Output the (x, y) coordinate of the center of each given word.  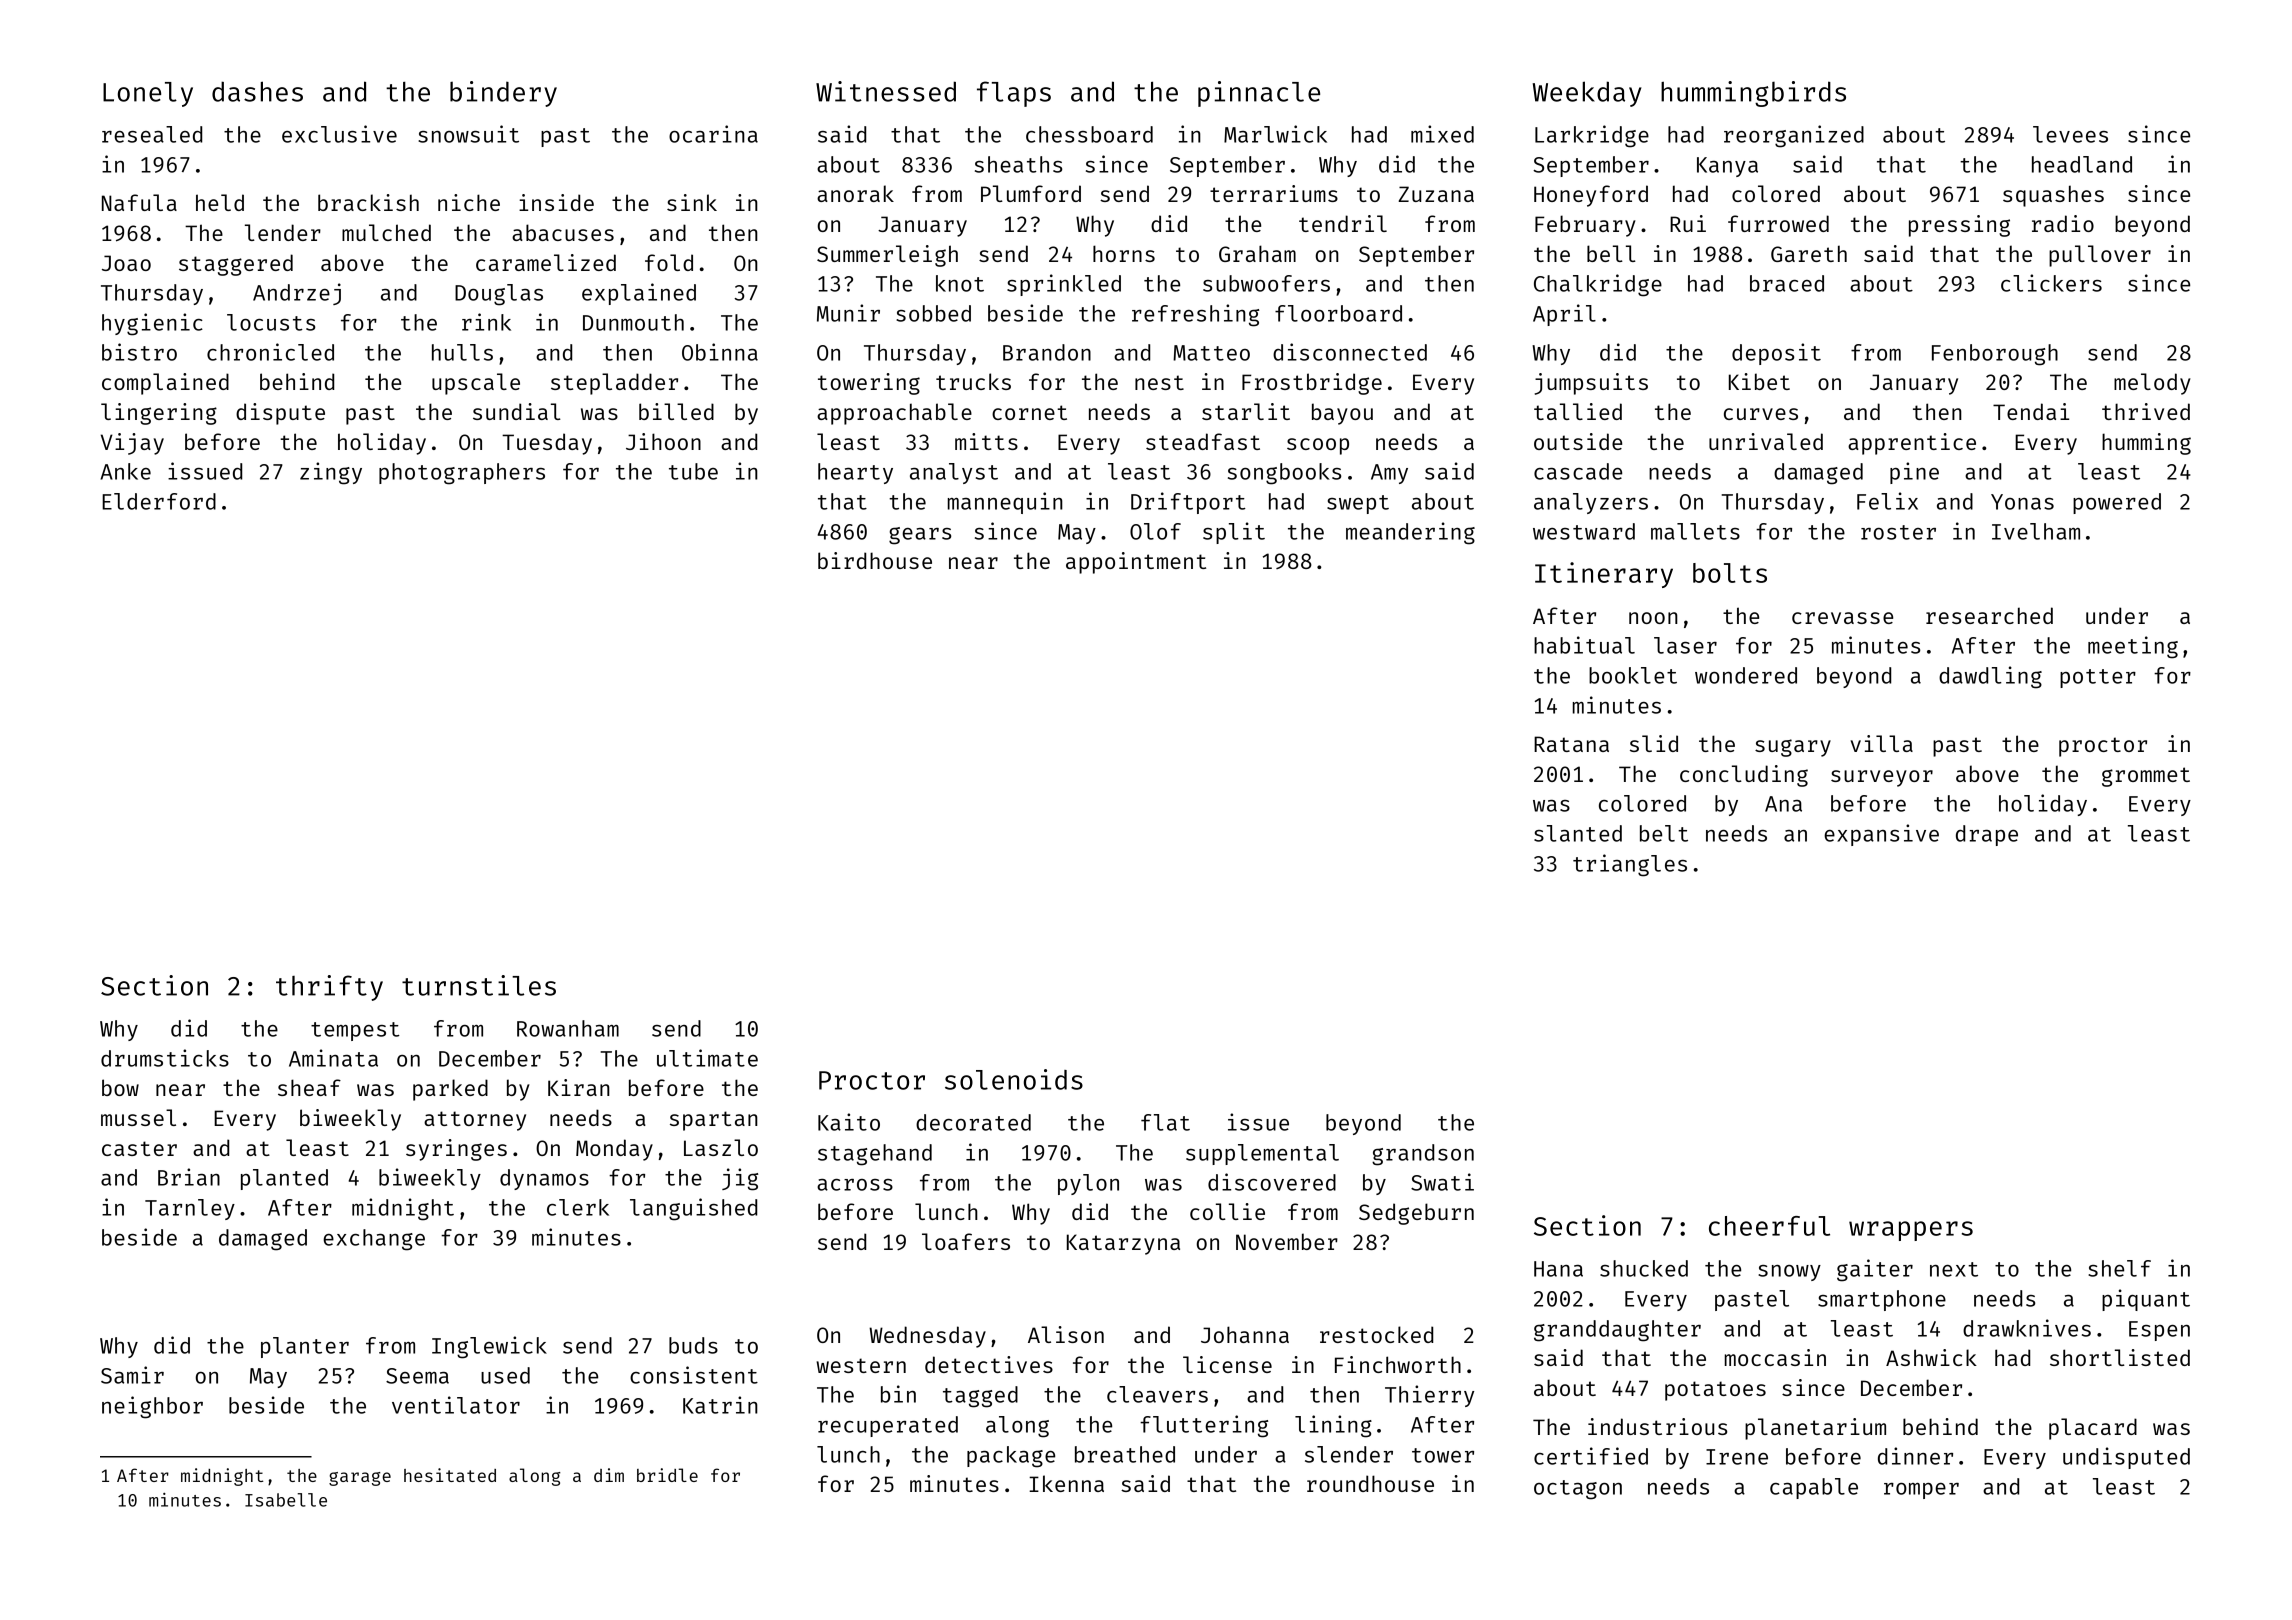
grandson (1423, 1155)
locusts (271, 322)
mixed (1442, 134)
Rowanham (568, 1028)
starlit (1246, 411)
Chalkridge (1598, 285)
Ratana (1571, 744)
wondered (1746, 675)
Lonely (148, 94)
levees (2070, 134)
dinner (1915, 1456)
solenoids (1014, 1079)
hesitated (450, 1475)
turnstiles (479, 985)
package (1011, 1457)
